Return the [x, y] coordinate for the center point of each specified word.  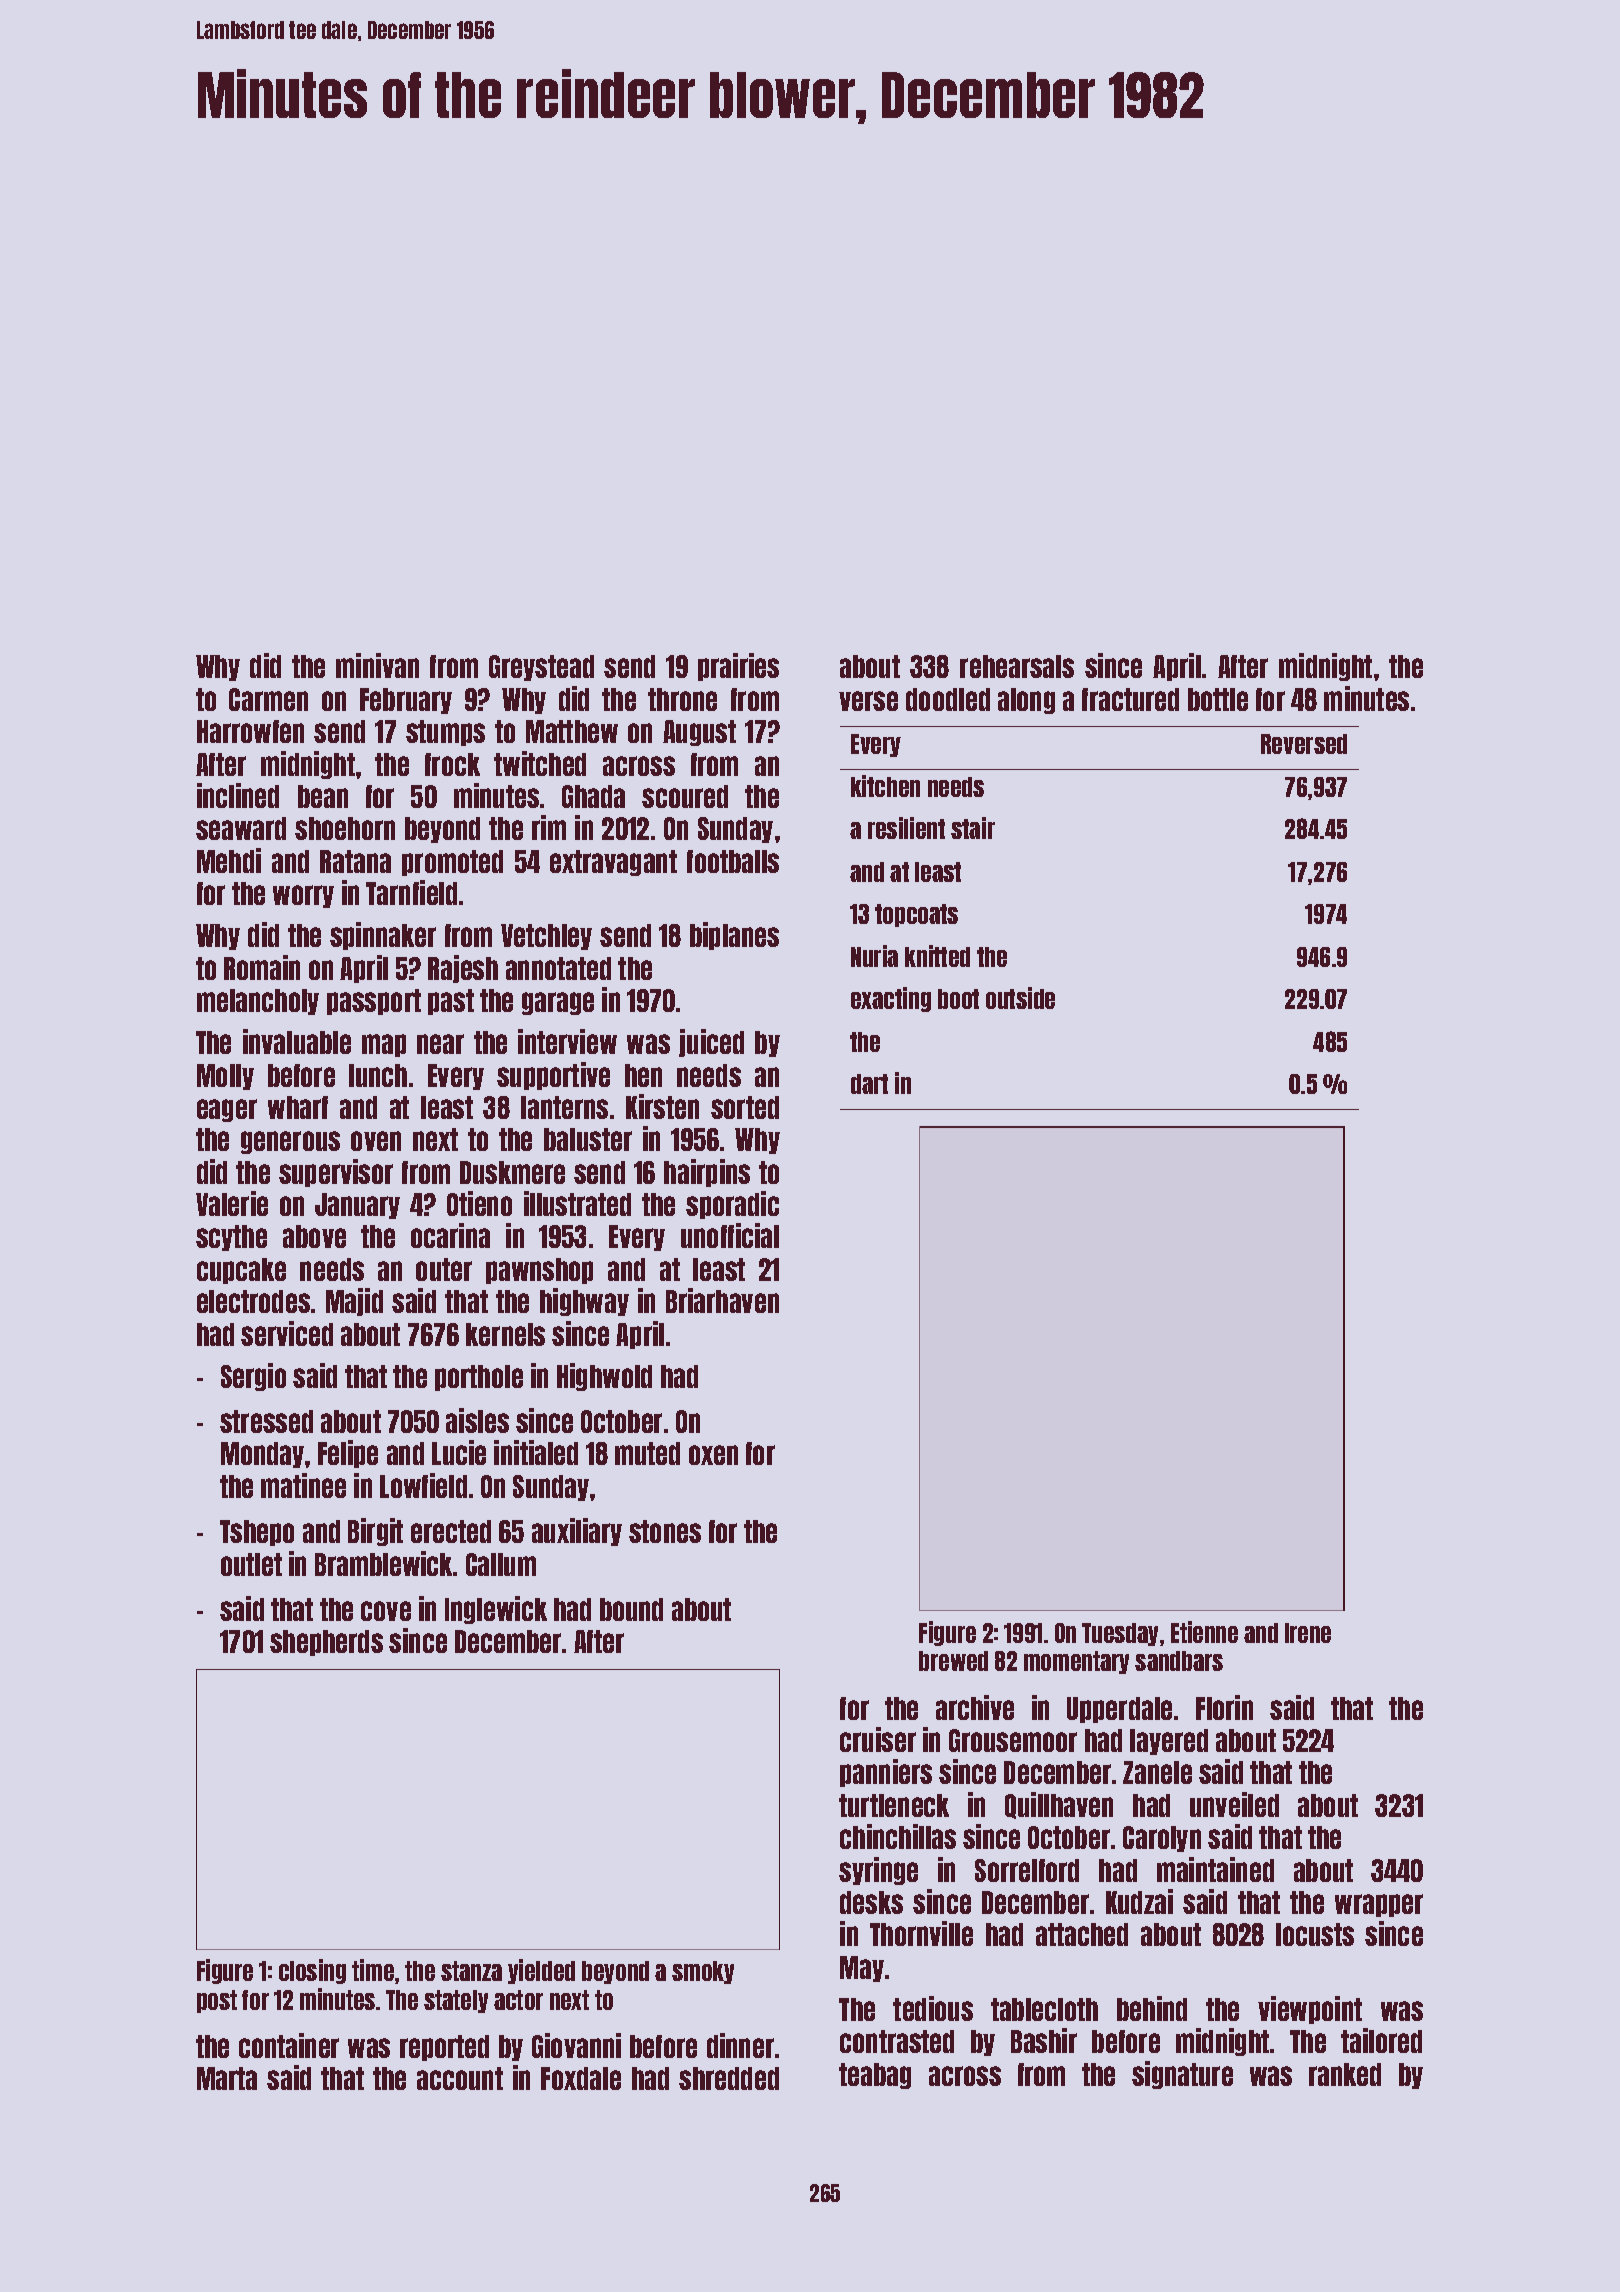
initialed [536, 1452]
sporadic [732, 1205]
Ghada [593, 796]
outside [1020, 998]
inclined [238, 795]
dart [869, 1084]
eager [227, 1110]
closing [312, 1971]
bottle [1218, 699]
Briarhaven [722, 1300]
